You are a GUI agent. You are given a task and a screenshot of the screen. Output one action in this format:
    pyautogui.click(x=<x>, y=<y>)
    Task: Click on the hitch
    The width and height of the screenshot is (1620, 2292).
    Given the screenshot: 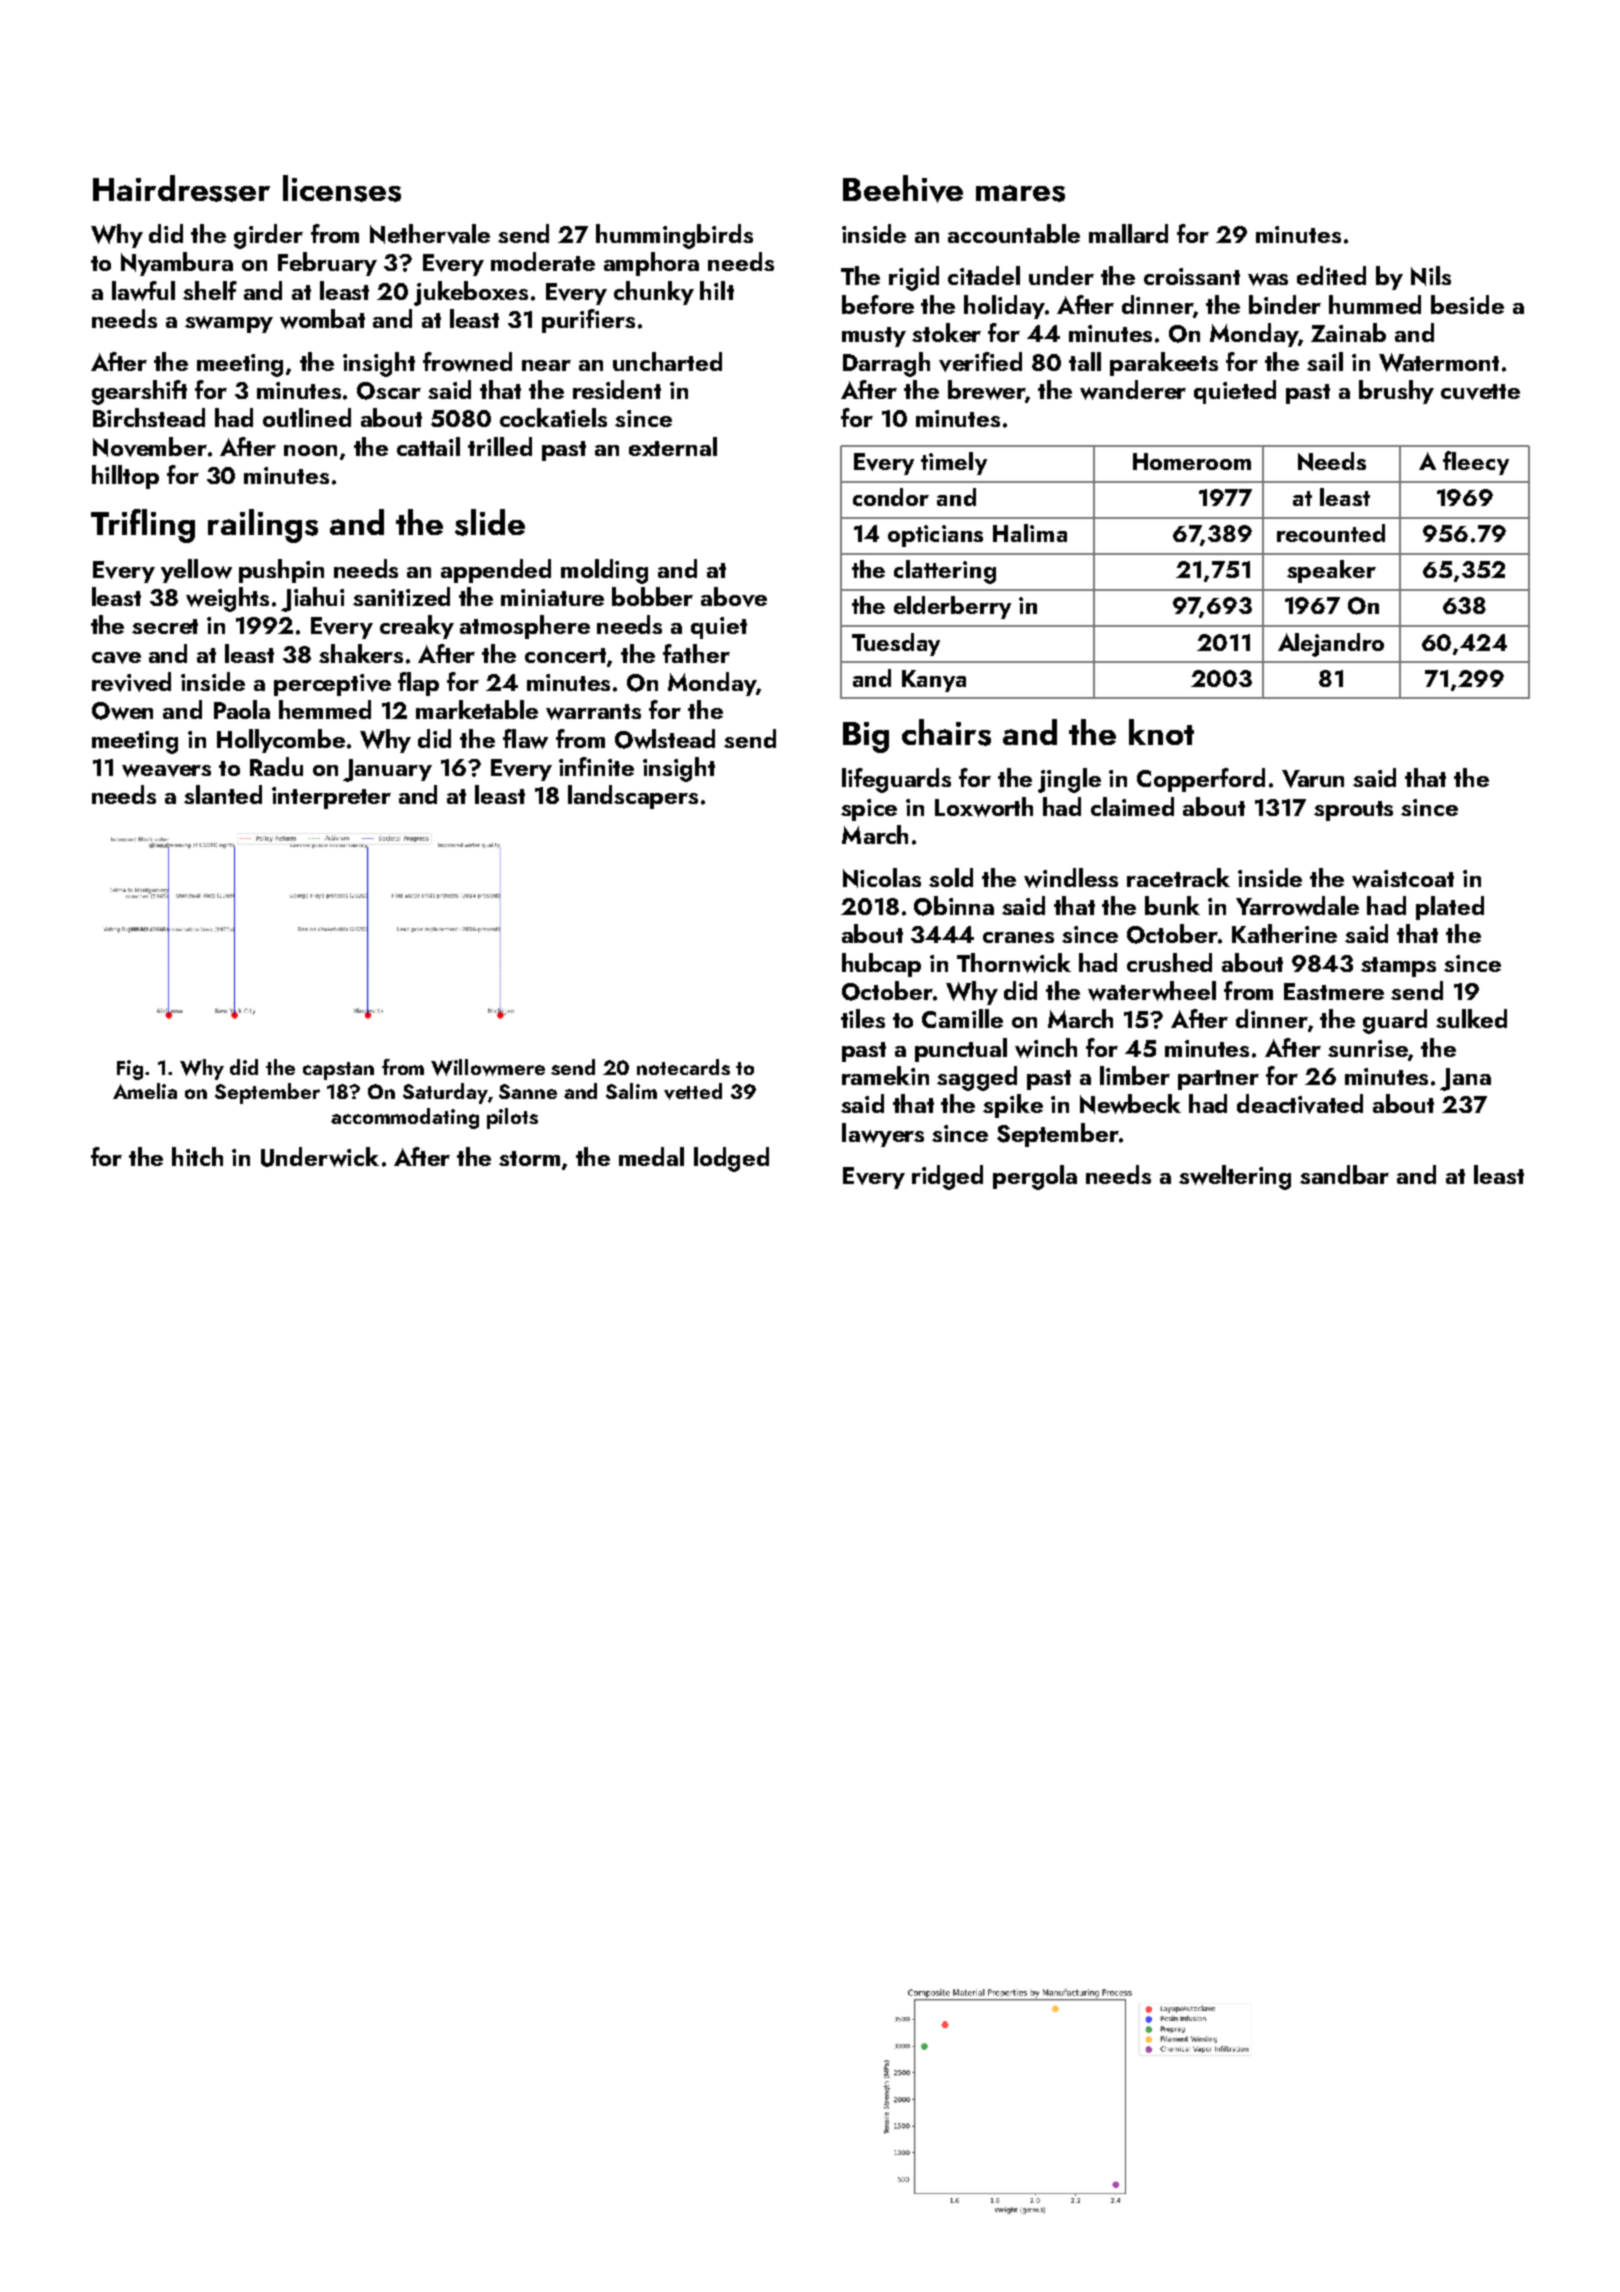 What is the action you would take?
    pyautogui.click(x=197, y=1156)
